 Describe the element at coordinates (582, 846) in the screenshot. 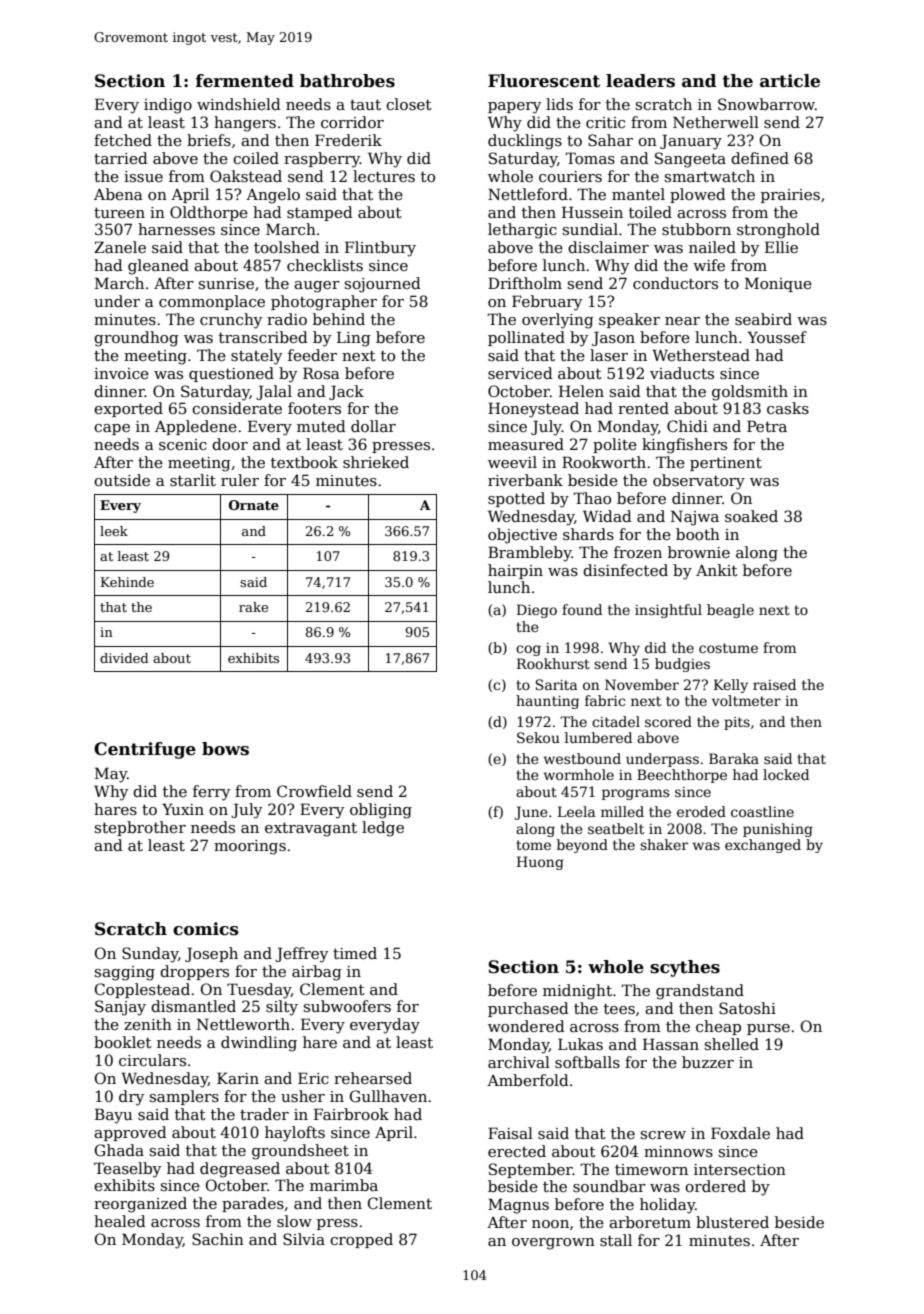

I see `beyond` at that location.
